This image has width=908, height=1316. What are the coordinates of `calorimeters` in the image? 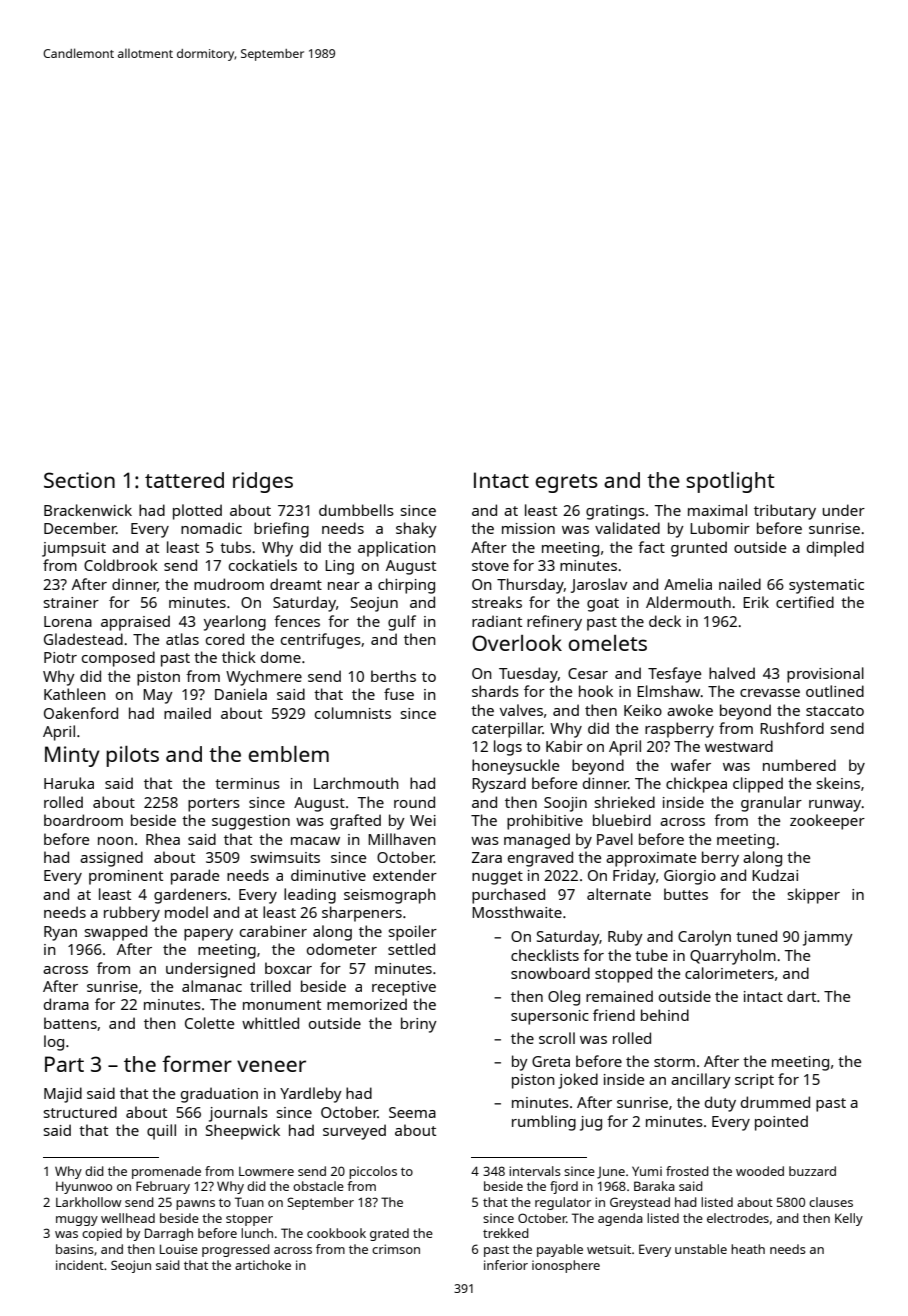 It's located at (729, 973).
